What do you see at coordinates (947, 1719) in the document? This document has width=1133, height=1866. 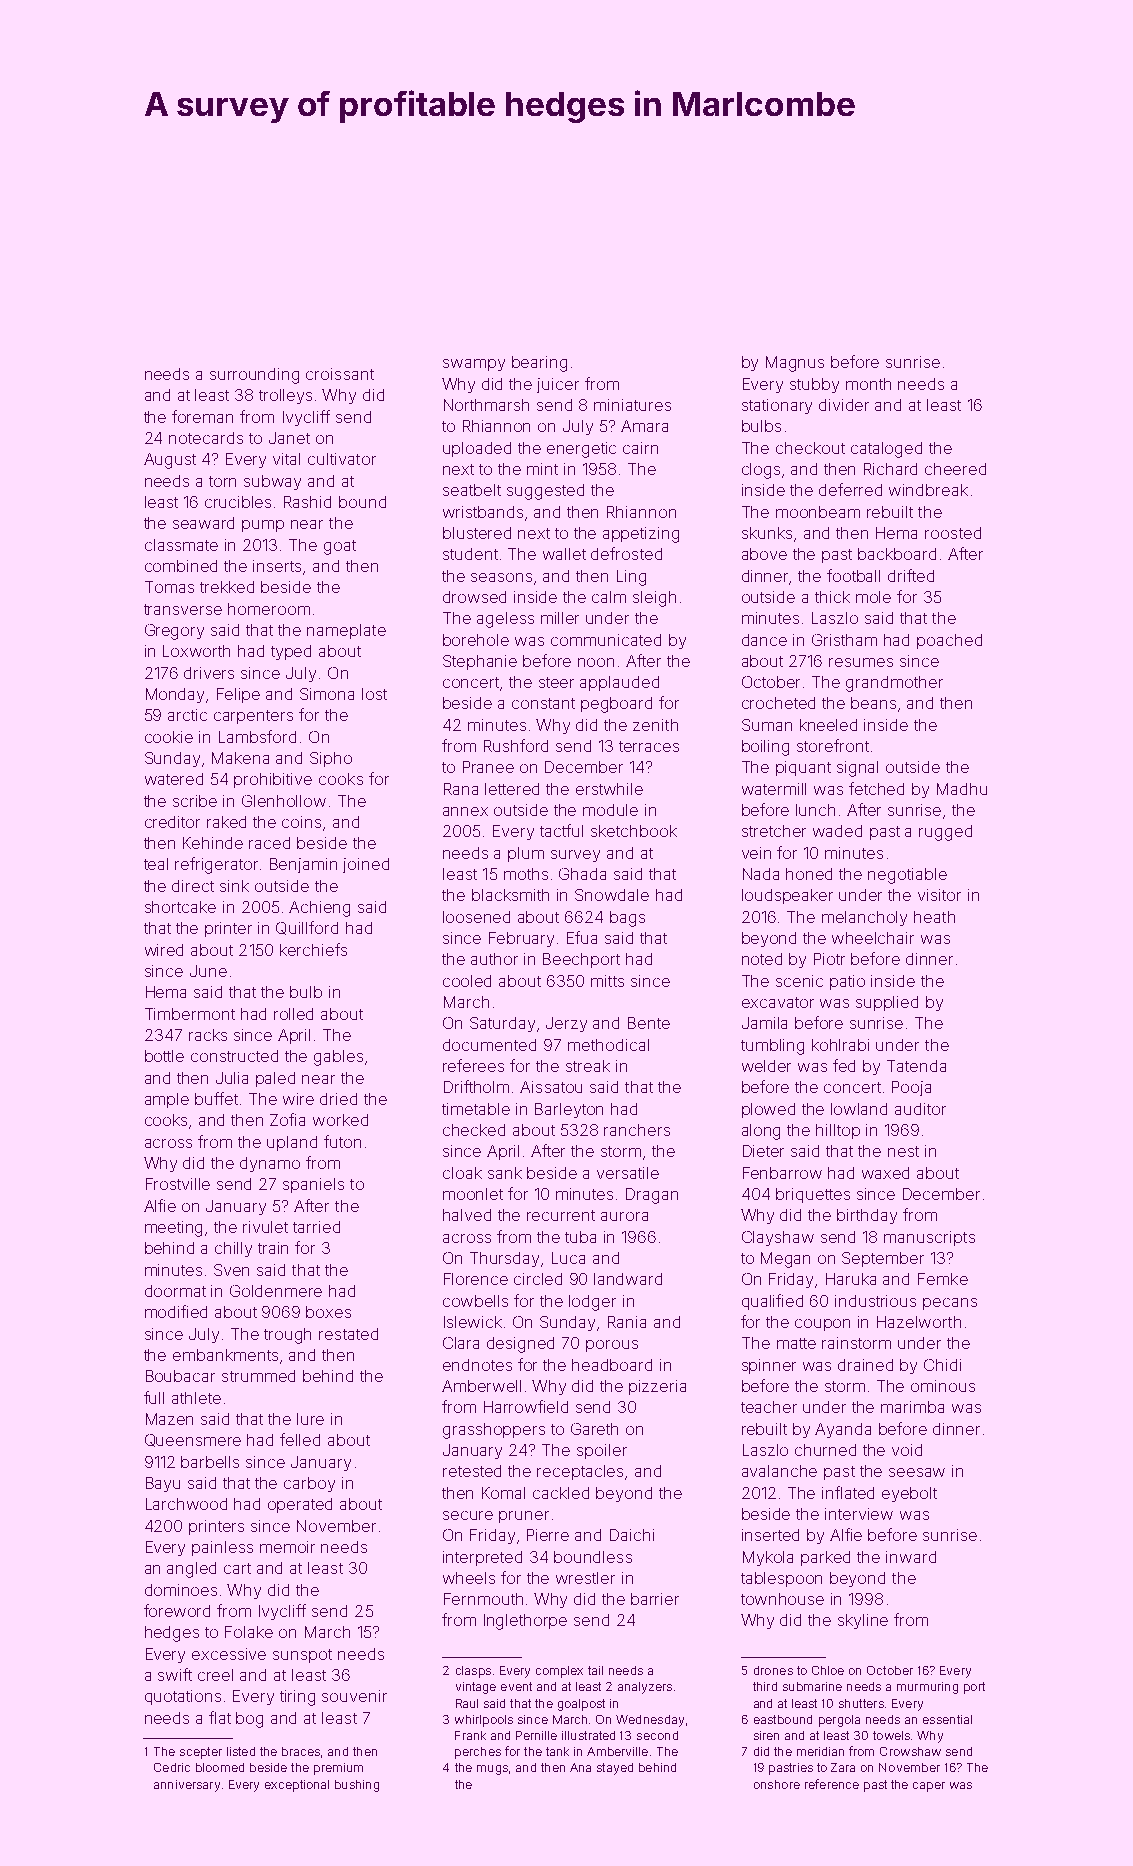 I see `essential` at bounding box center [947, 1719].
